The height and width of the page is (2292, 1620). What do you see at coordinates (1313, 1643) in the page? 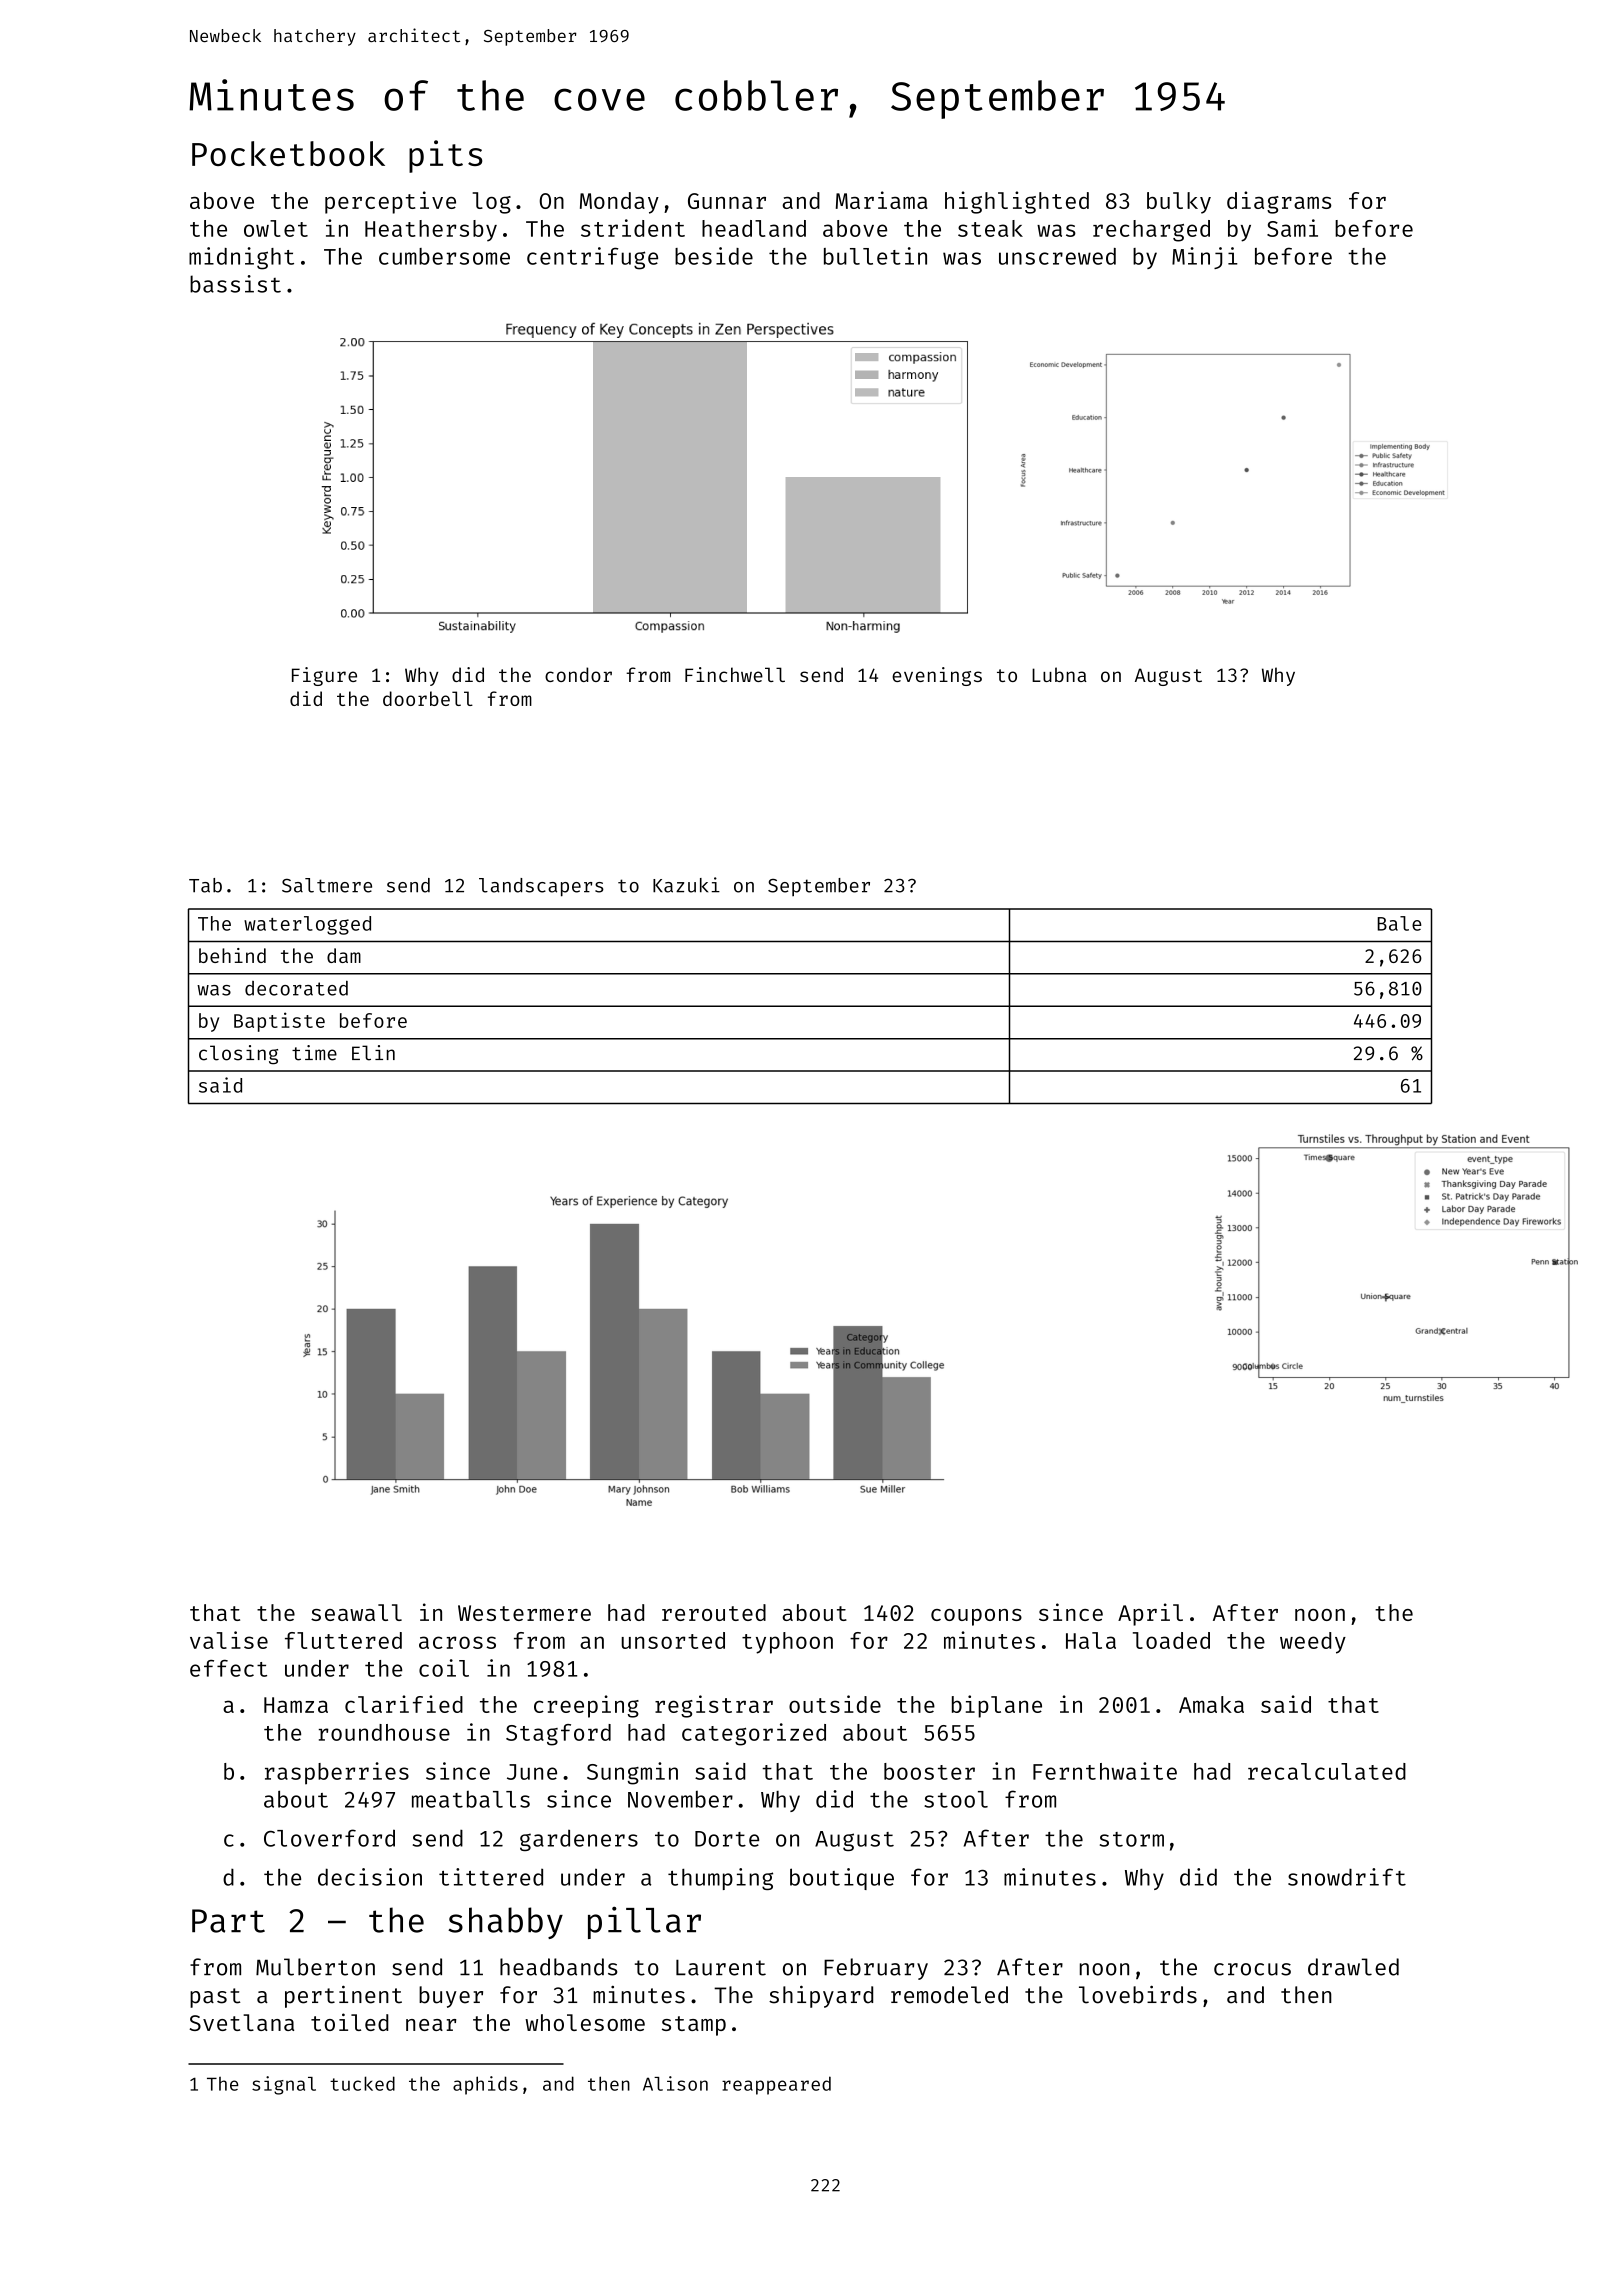
I see `weedy` at bounding box center [1313, 1643].
